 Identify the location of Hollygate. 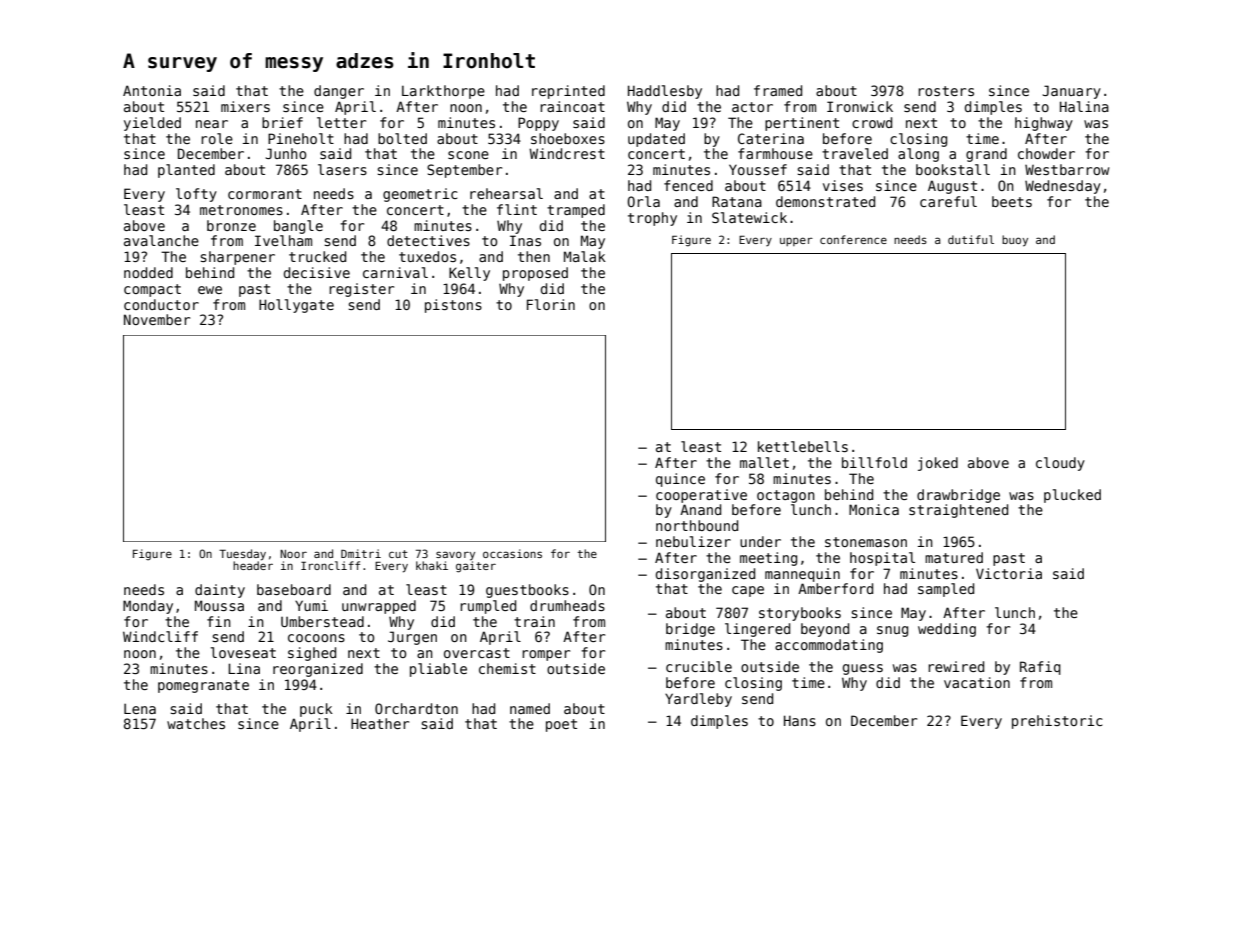
(296, 306).
